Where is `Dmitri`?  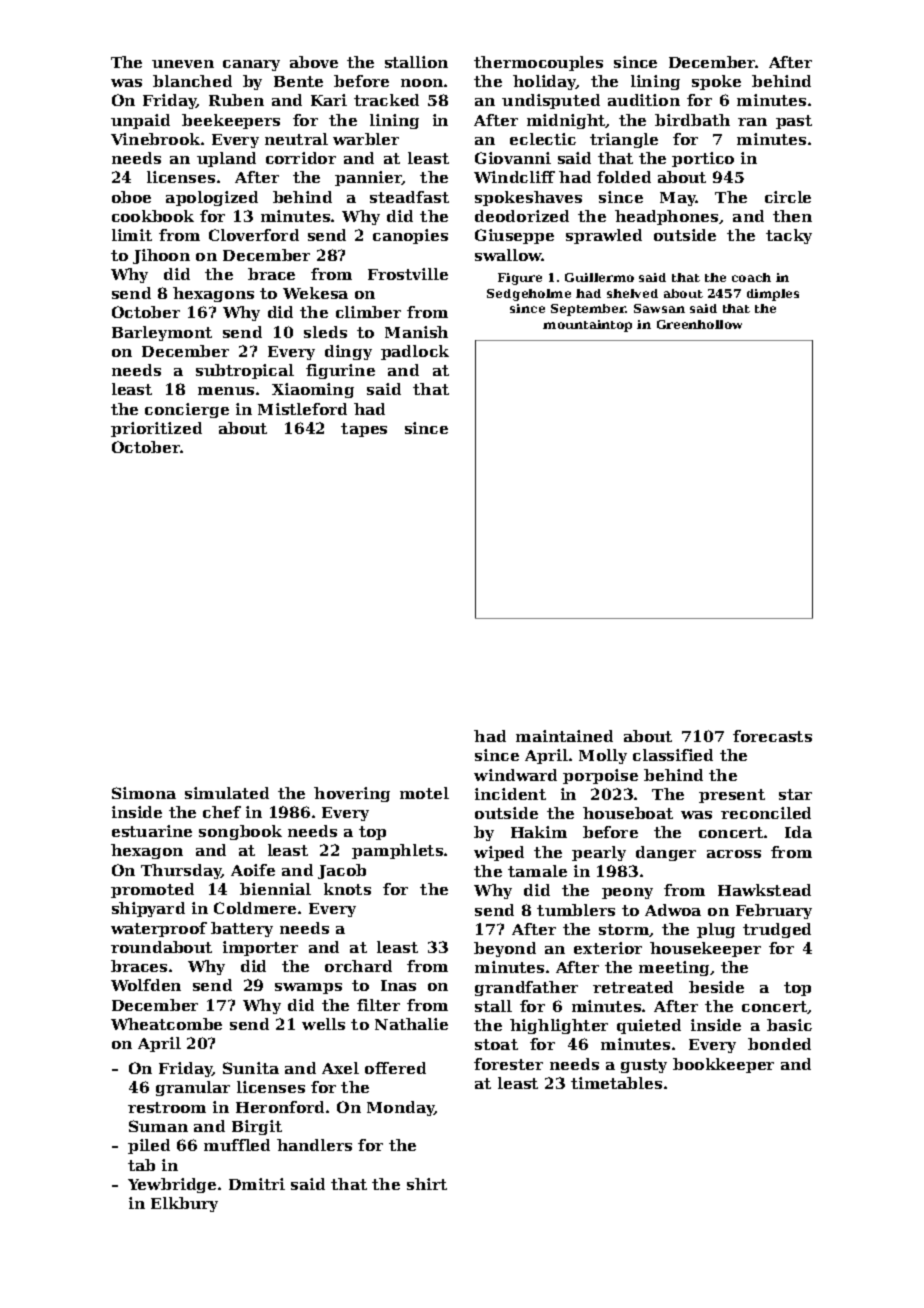
Dmitri is located at coordinates (257, 1184).
